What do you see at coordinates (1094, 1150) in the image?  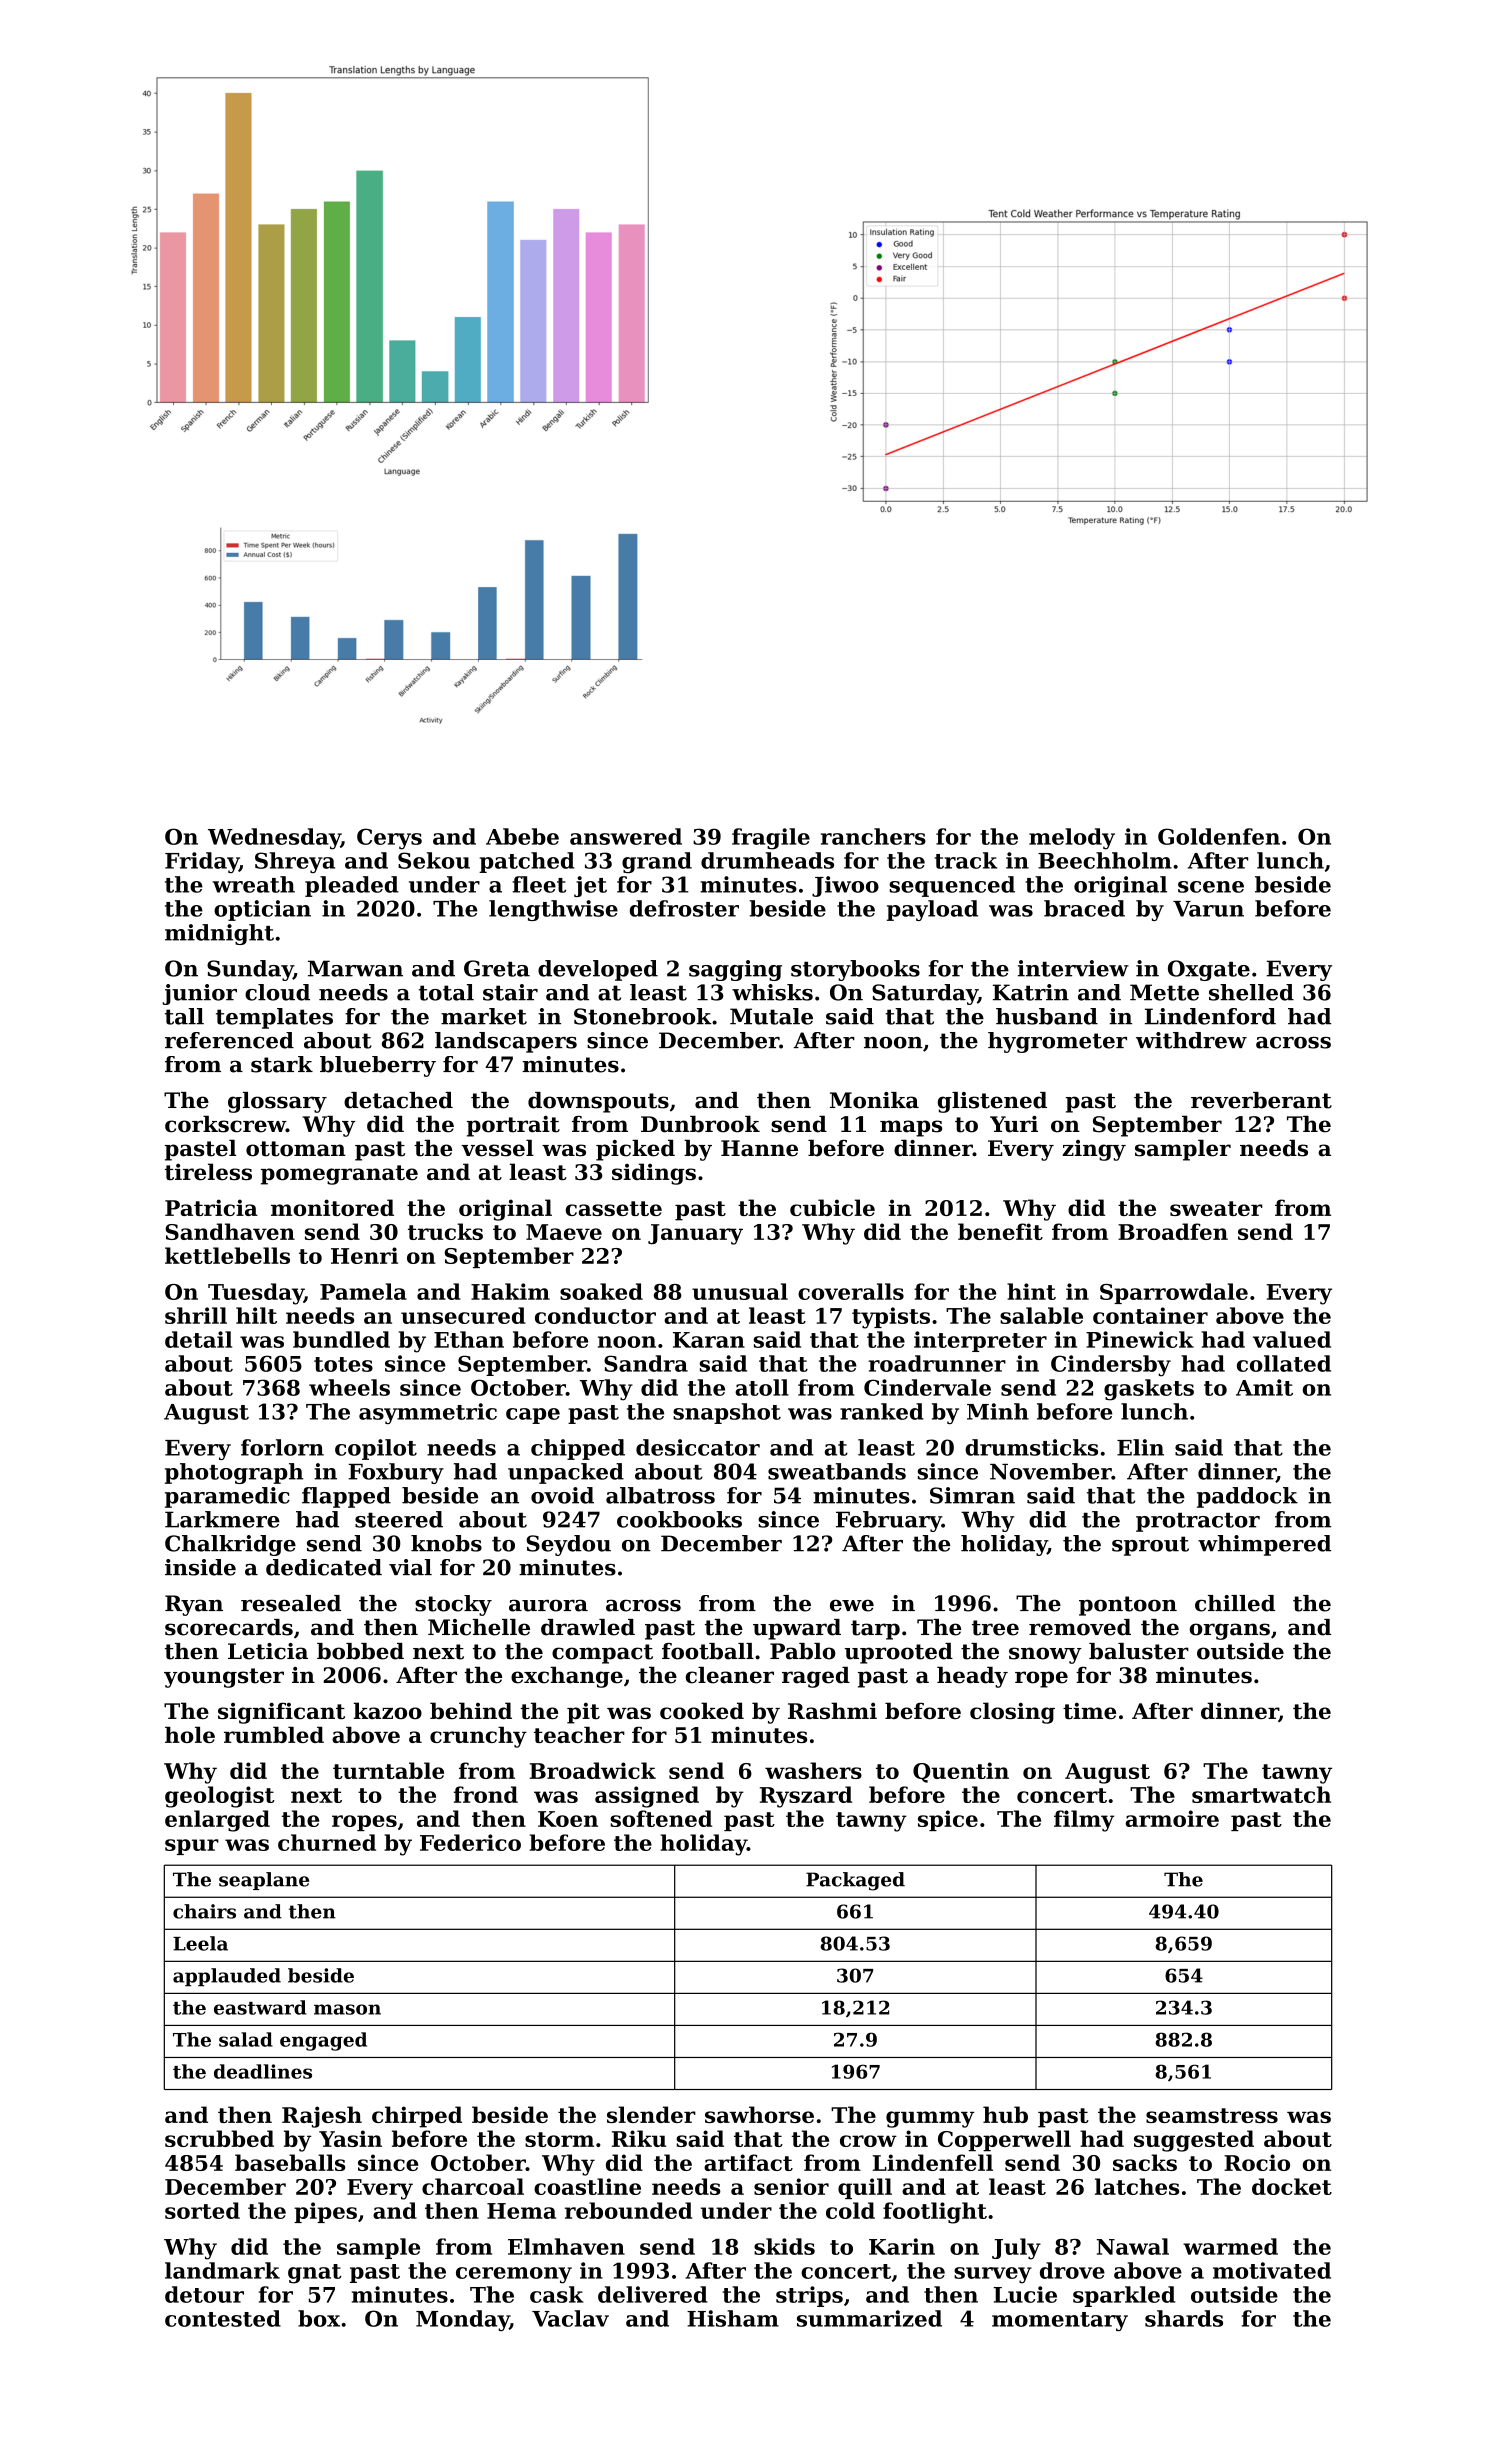 I see `zingy` at bounding box center [1094, 1150].
